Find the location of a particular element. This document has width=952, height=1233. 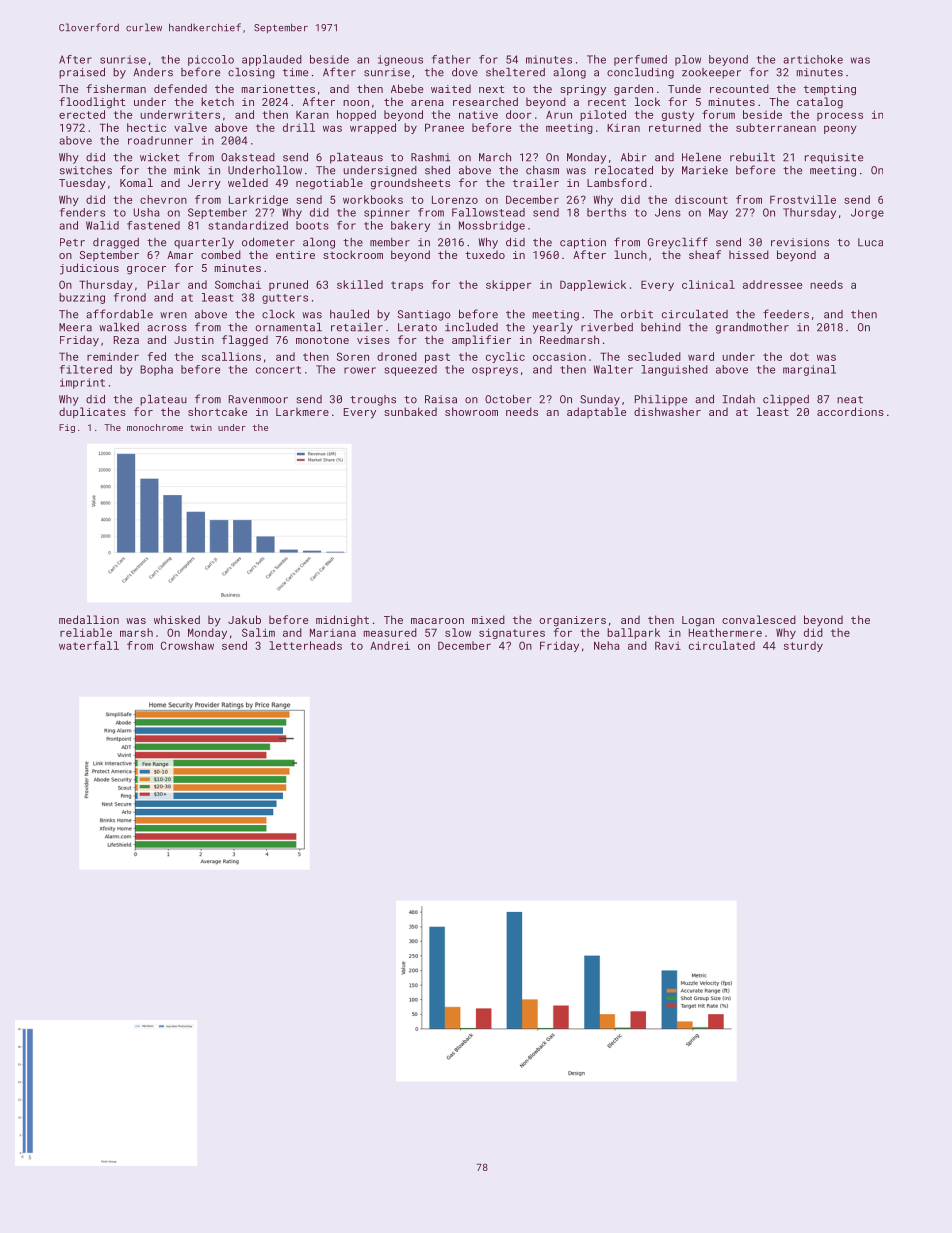

duplicates is located at coordinates (92, 412).
